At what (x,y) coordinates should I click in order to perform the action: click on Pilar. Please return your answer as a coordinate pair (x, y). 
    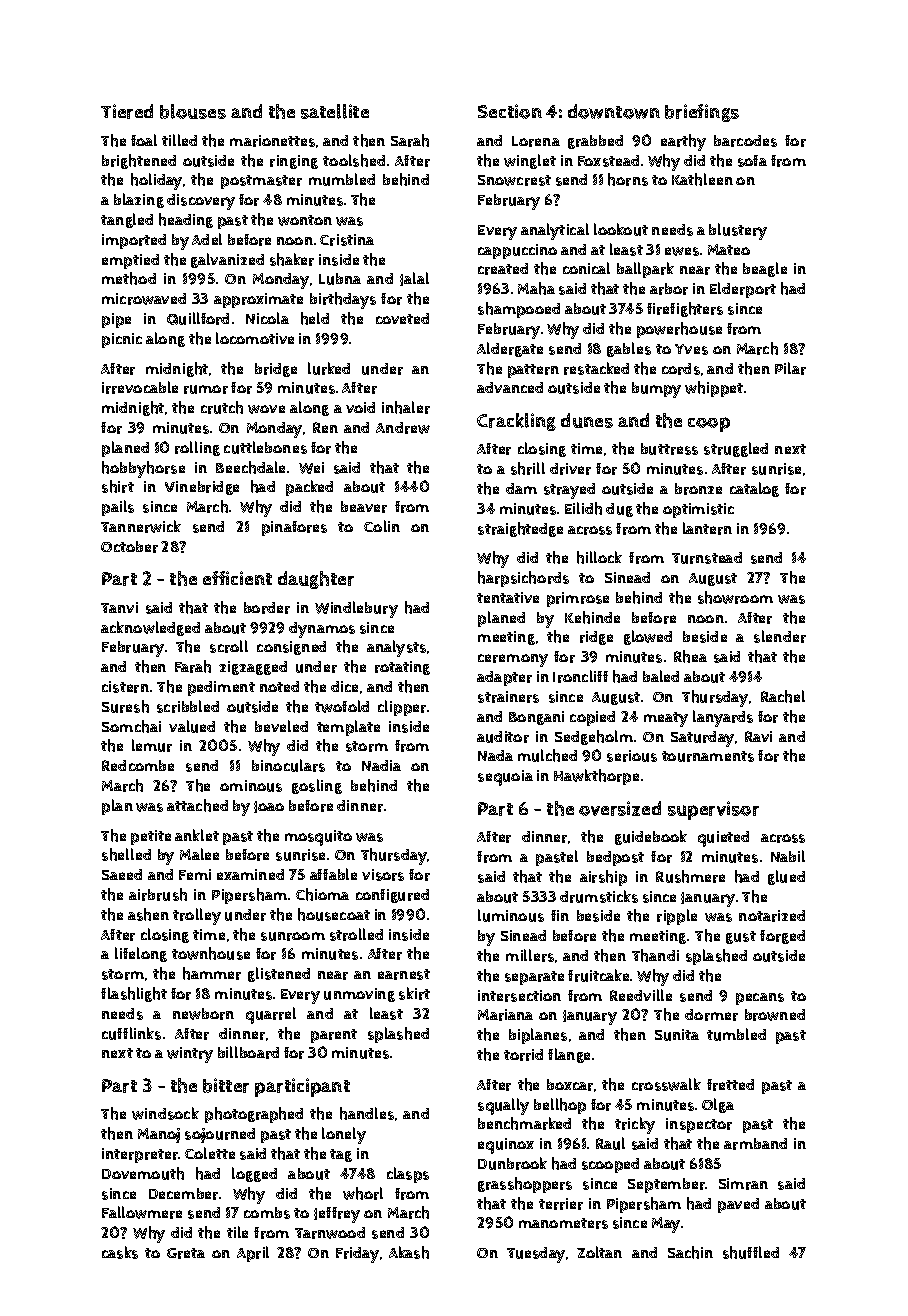
    Looking at the image, I should click on (790, 368).
